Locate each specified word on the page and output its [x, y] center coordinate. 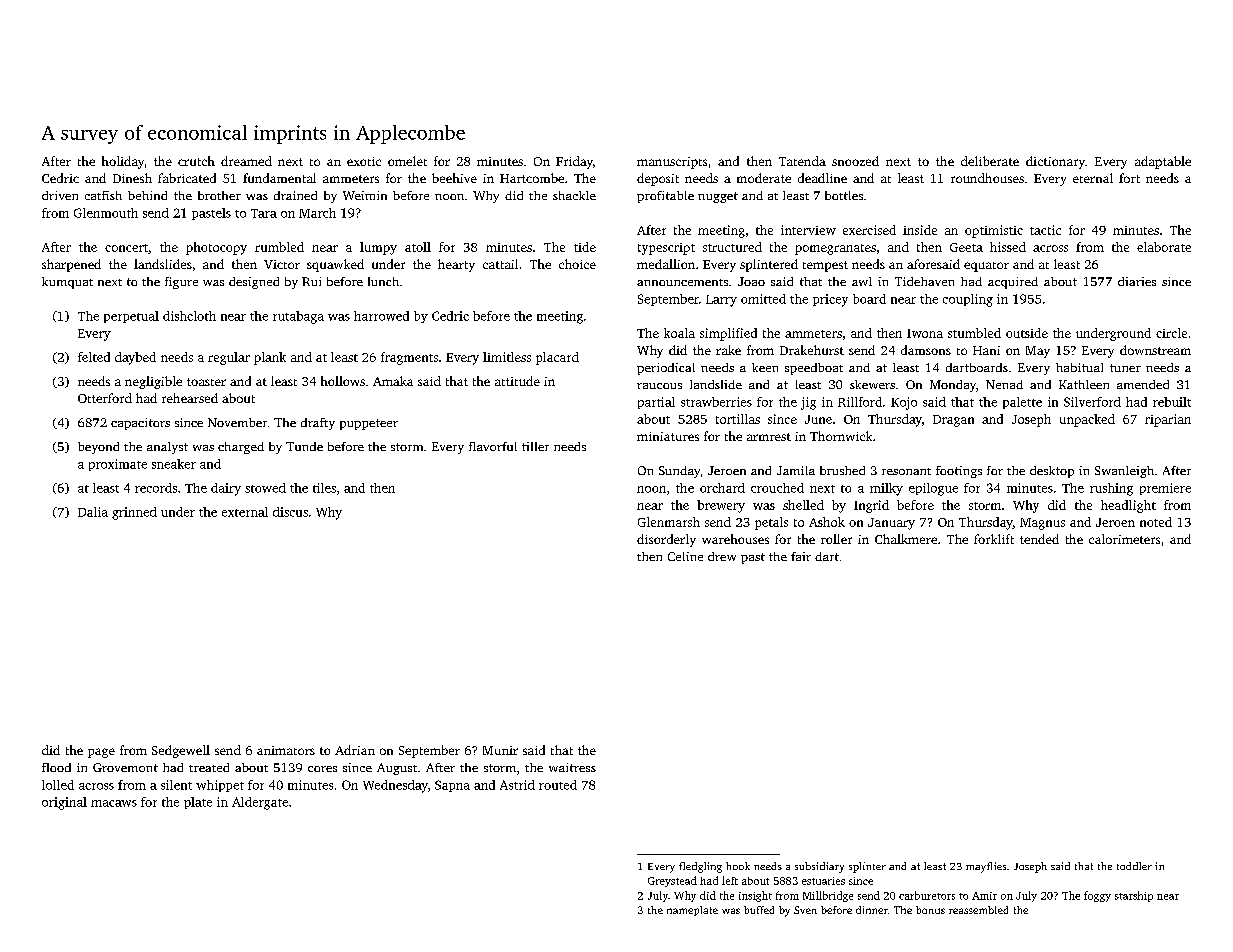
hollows [343, 381]
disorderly [666, 540]
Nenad [1004, 384]
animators [286, 750]
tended [1039, 539]
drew [722, 556]
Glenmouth [106, 213]
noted [1156, 522]
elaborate [1164, 247]
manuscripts [672, 163]
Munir [500, 750]
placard [557, 358]
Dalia [93, 512]
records [156, 488]
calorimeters [1124, 539]
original [64, 803]
